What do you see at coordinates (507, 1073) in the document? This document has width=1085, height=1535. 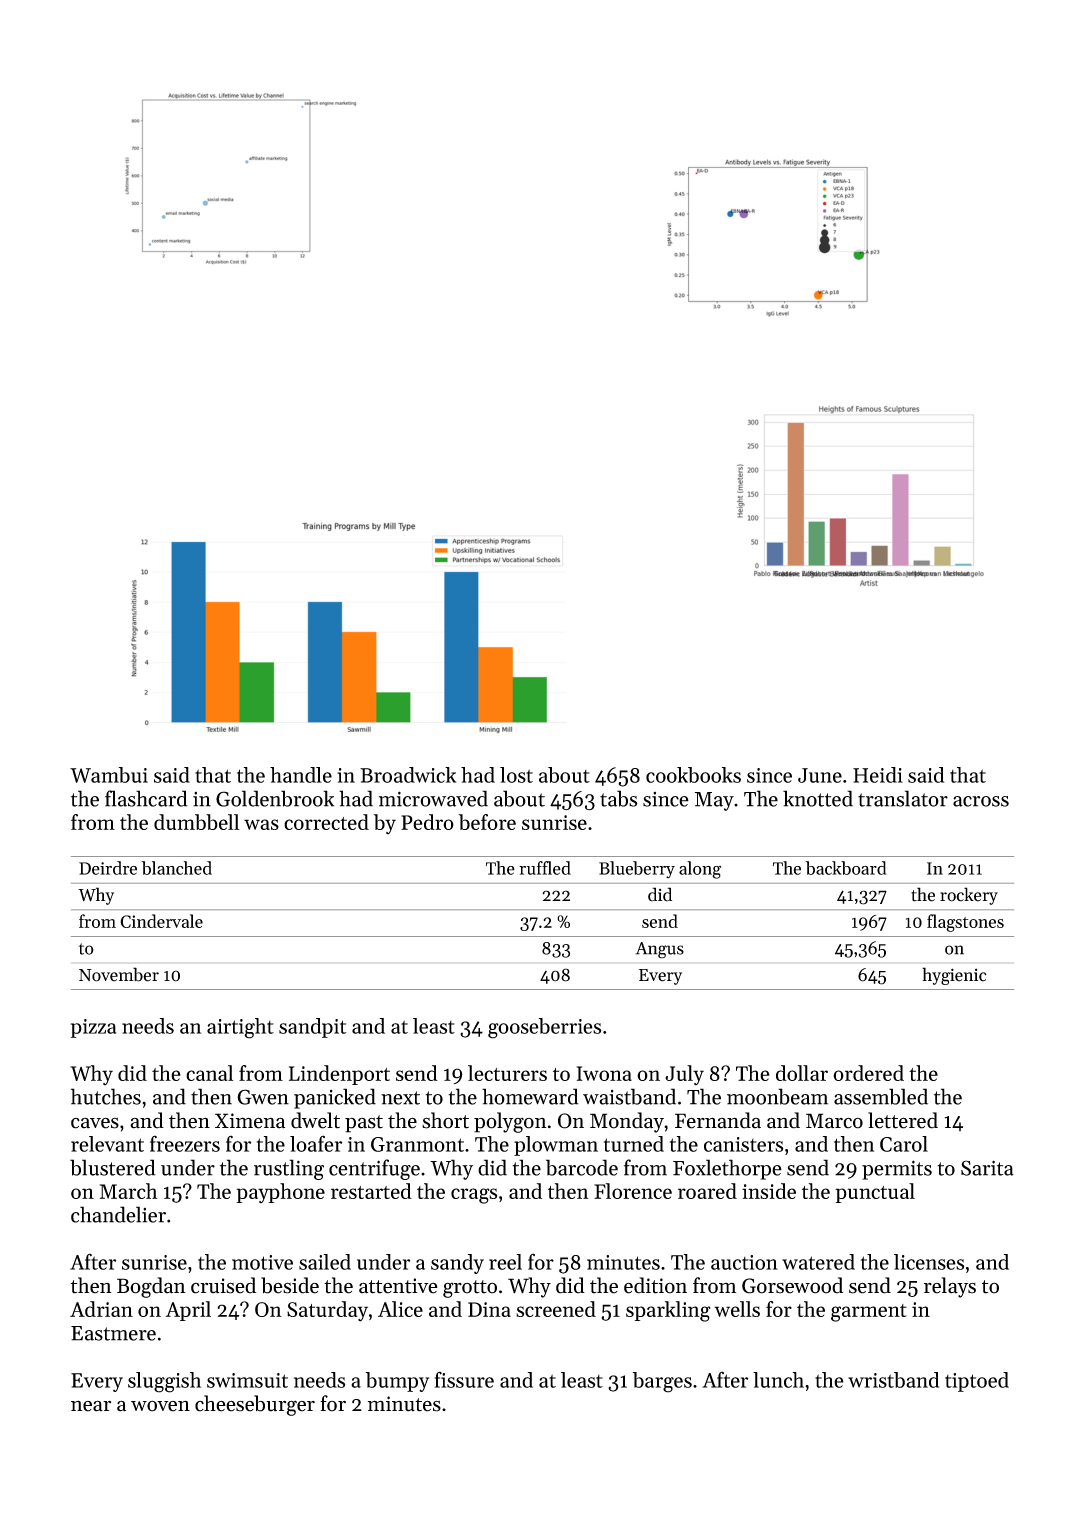 I see `lecturers` at bounding box center [507, 1073].
